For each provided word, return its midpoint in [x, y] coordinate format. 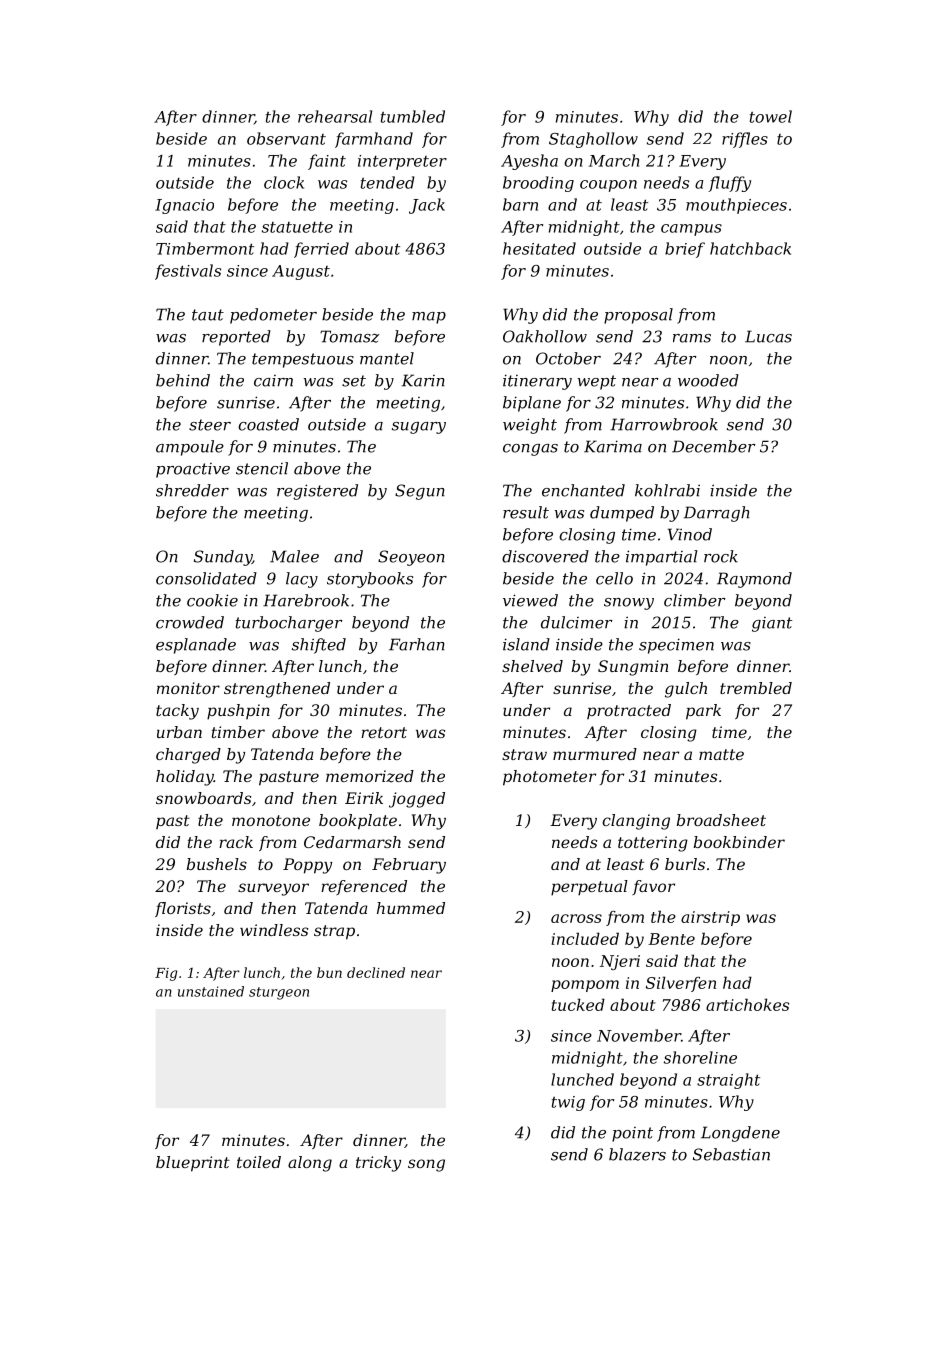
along [310, 1164]
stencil [262, 468]
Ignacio [184, 206]
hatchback [750, 248]
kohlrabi [667, 490]
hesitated [539, 248]
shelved [532, 666]
